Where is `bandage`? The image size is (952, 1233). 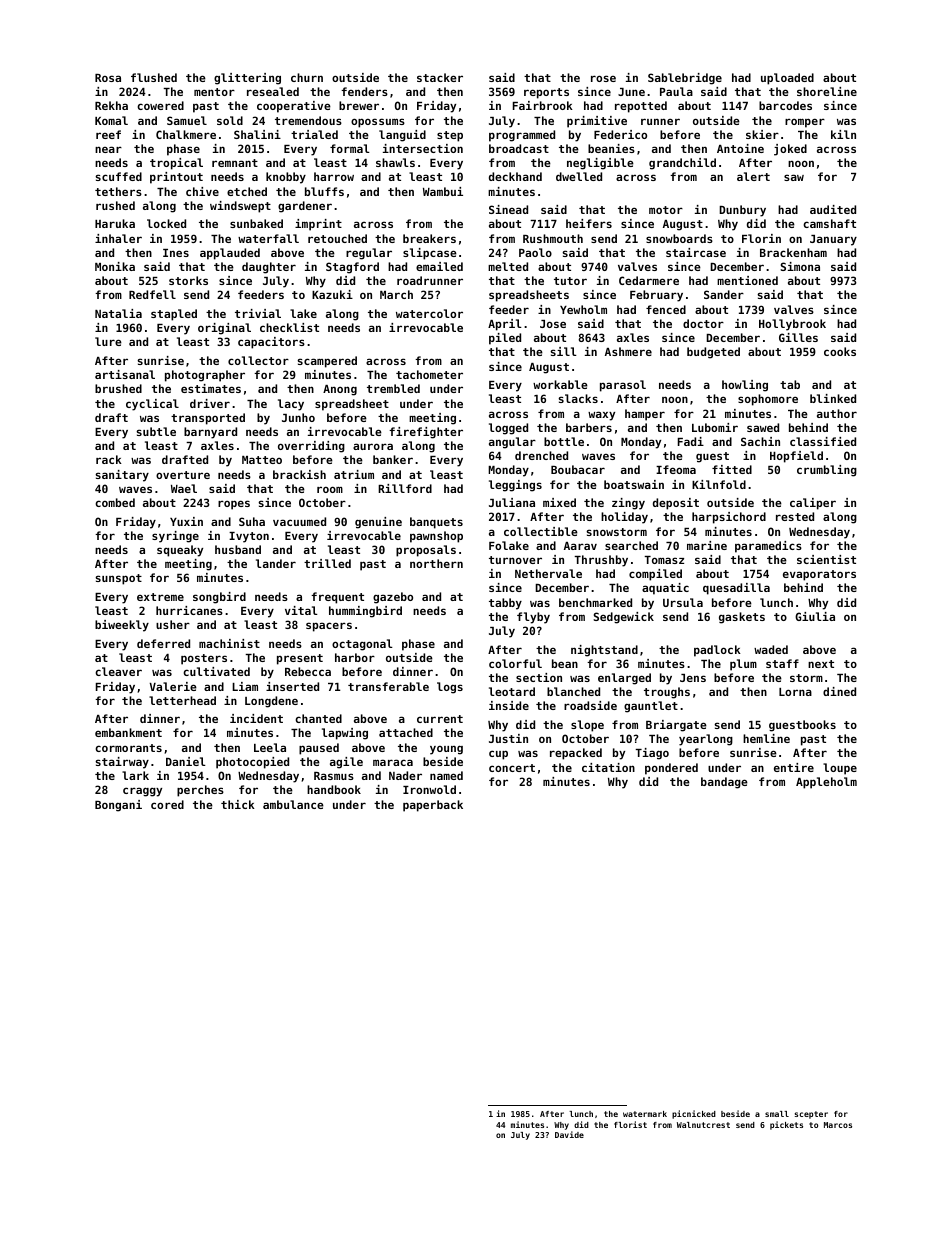 bandage is located at coordinates (724, 783).
